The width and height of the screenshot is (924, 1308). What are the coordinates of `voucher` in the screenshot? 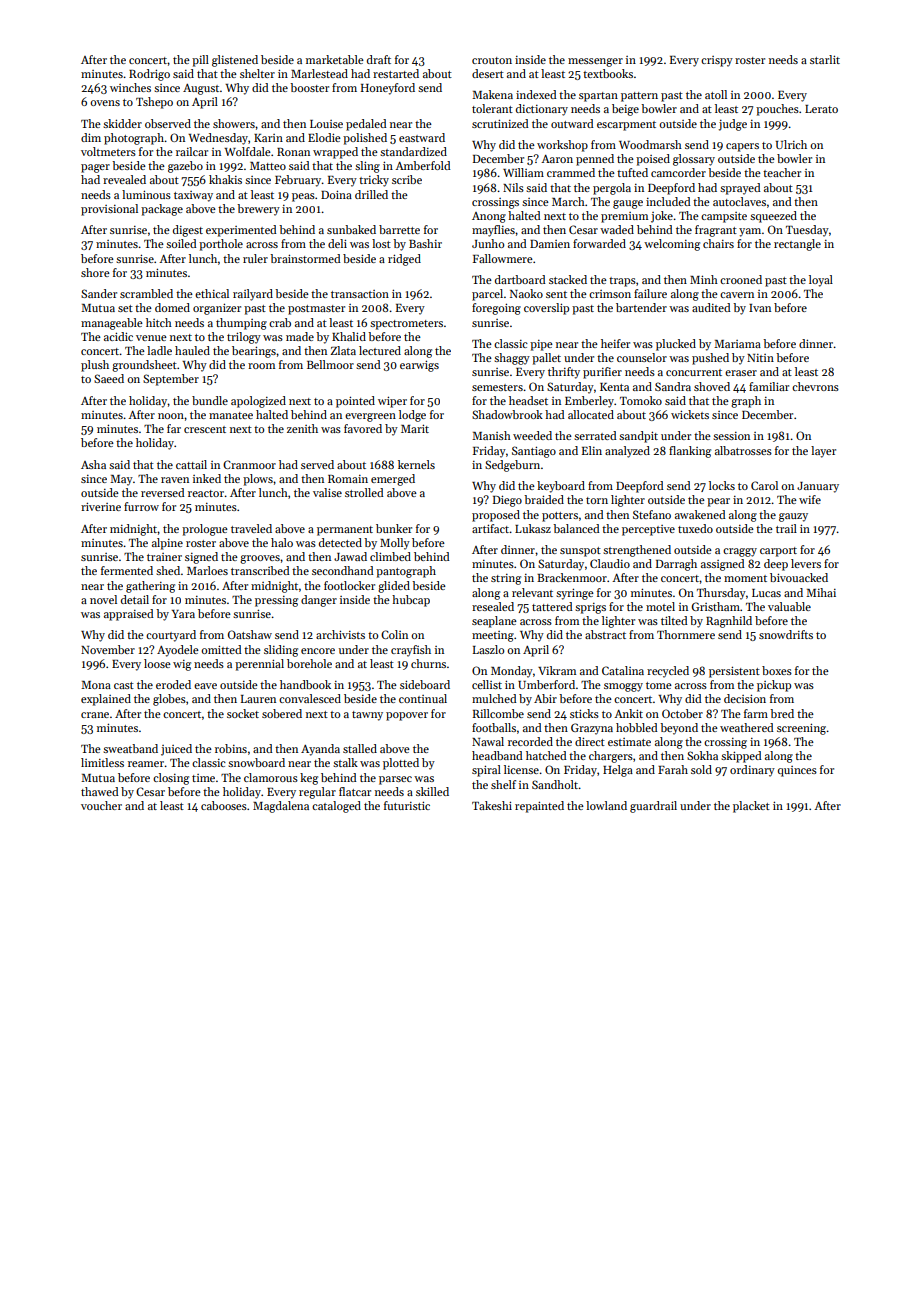 It's located at (101, 805).
